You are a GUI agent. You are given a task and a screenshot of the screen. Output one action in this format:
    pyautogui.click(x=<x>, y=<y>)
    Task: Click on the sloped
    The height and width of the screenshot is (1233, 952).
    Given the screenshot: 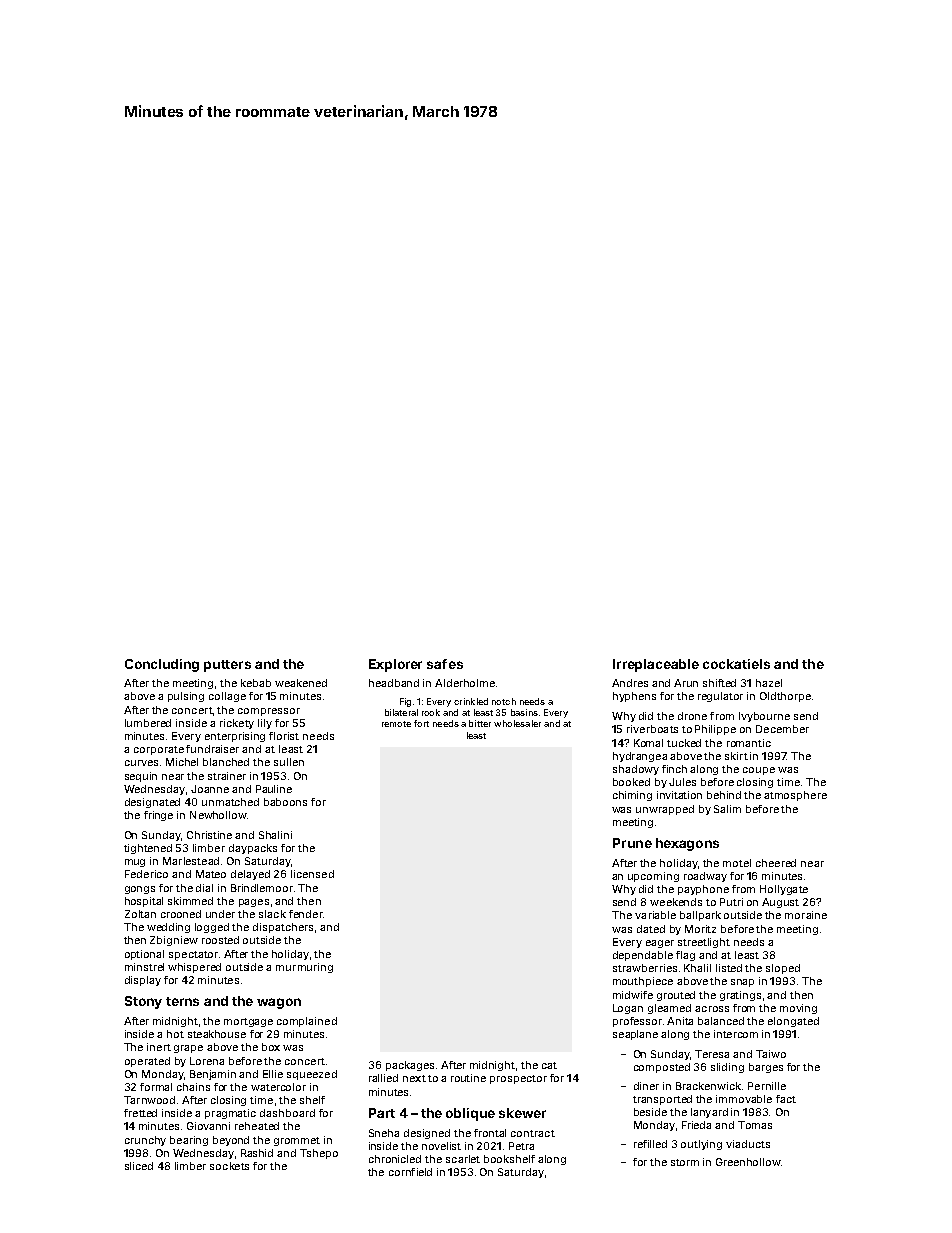 What is the action you would take?
    pyautogui.click(x=783, y=969)
